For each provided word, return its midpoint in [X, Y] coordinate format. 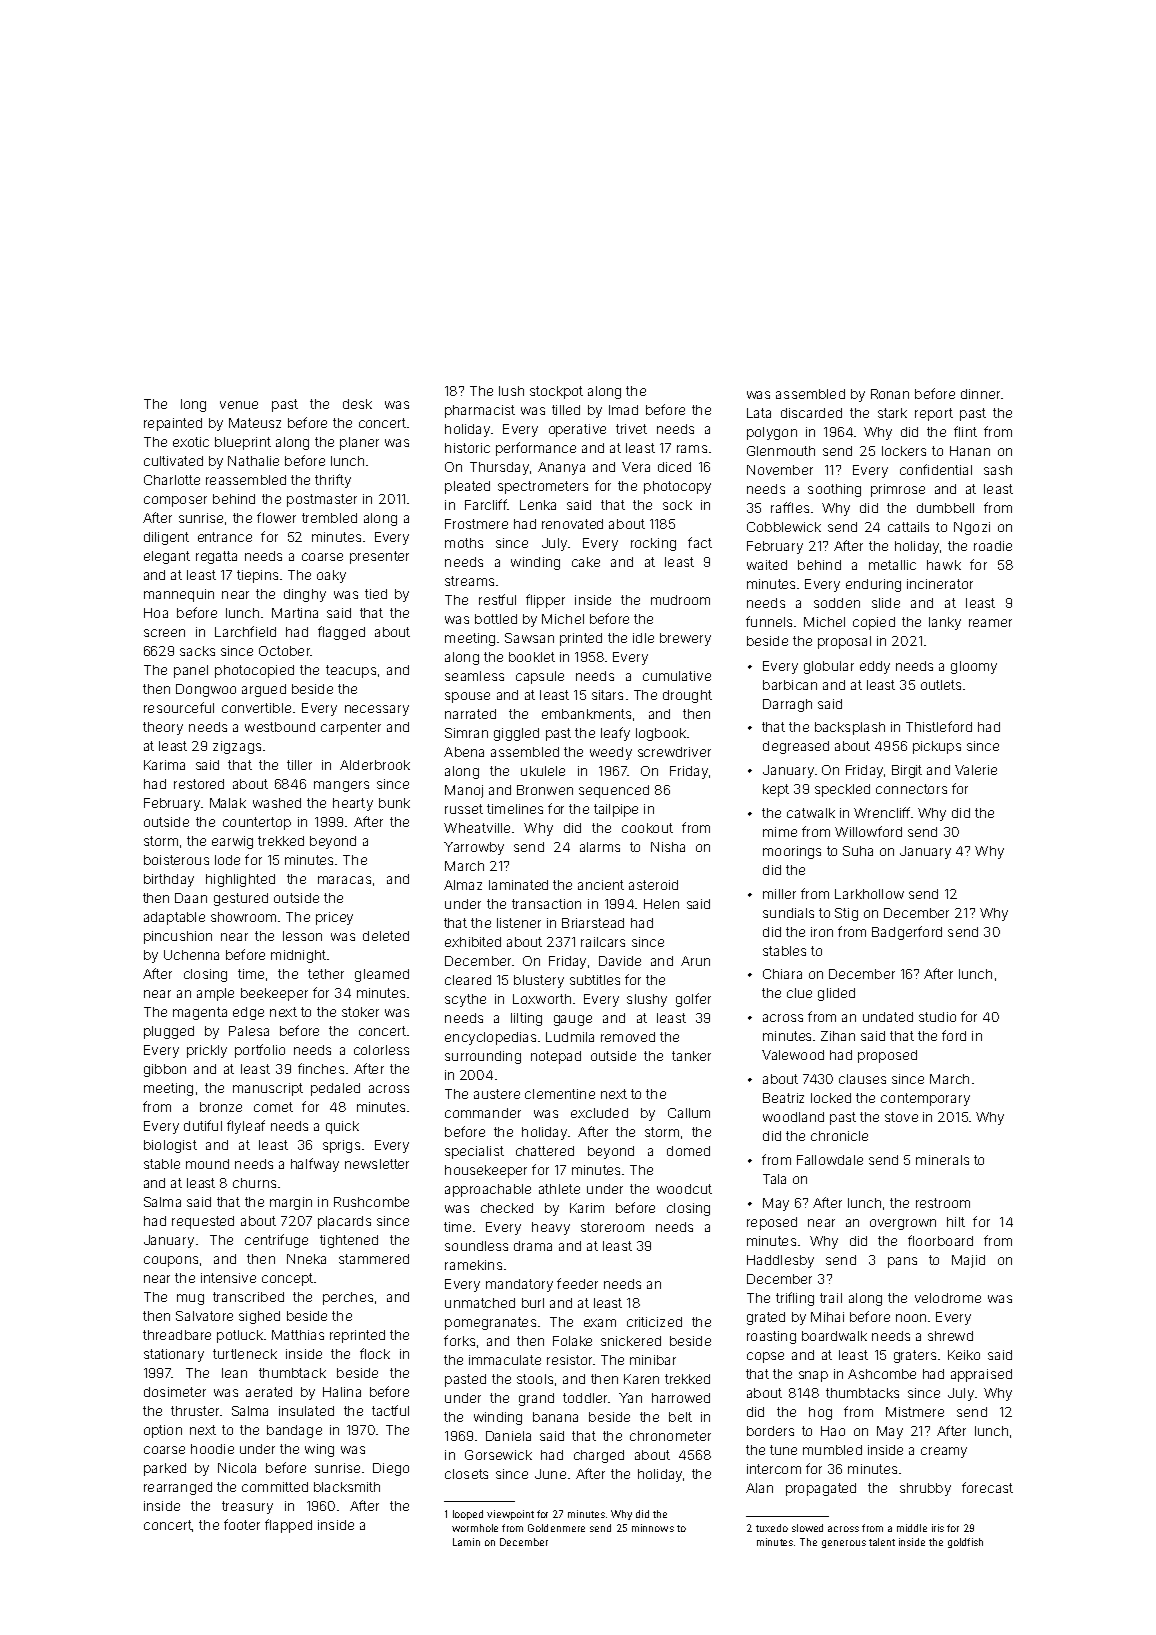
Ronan [890, 394]
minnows [653, 1528]
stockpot [556, 392]
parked [165, 1469]
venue [239, 405]
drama [533, 1246]
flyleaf [246, 1127]
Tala [774, 1179]
